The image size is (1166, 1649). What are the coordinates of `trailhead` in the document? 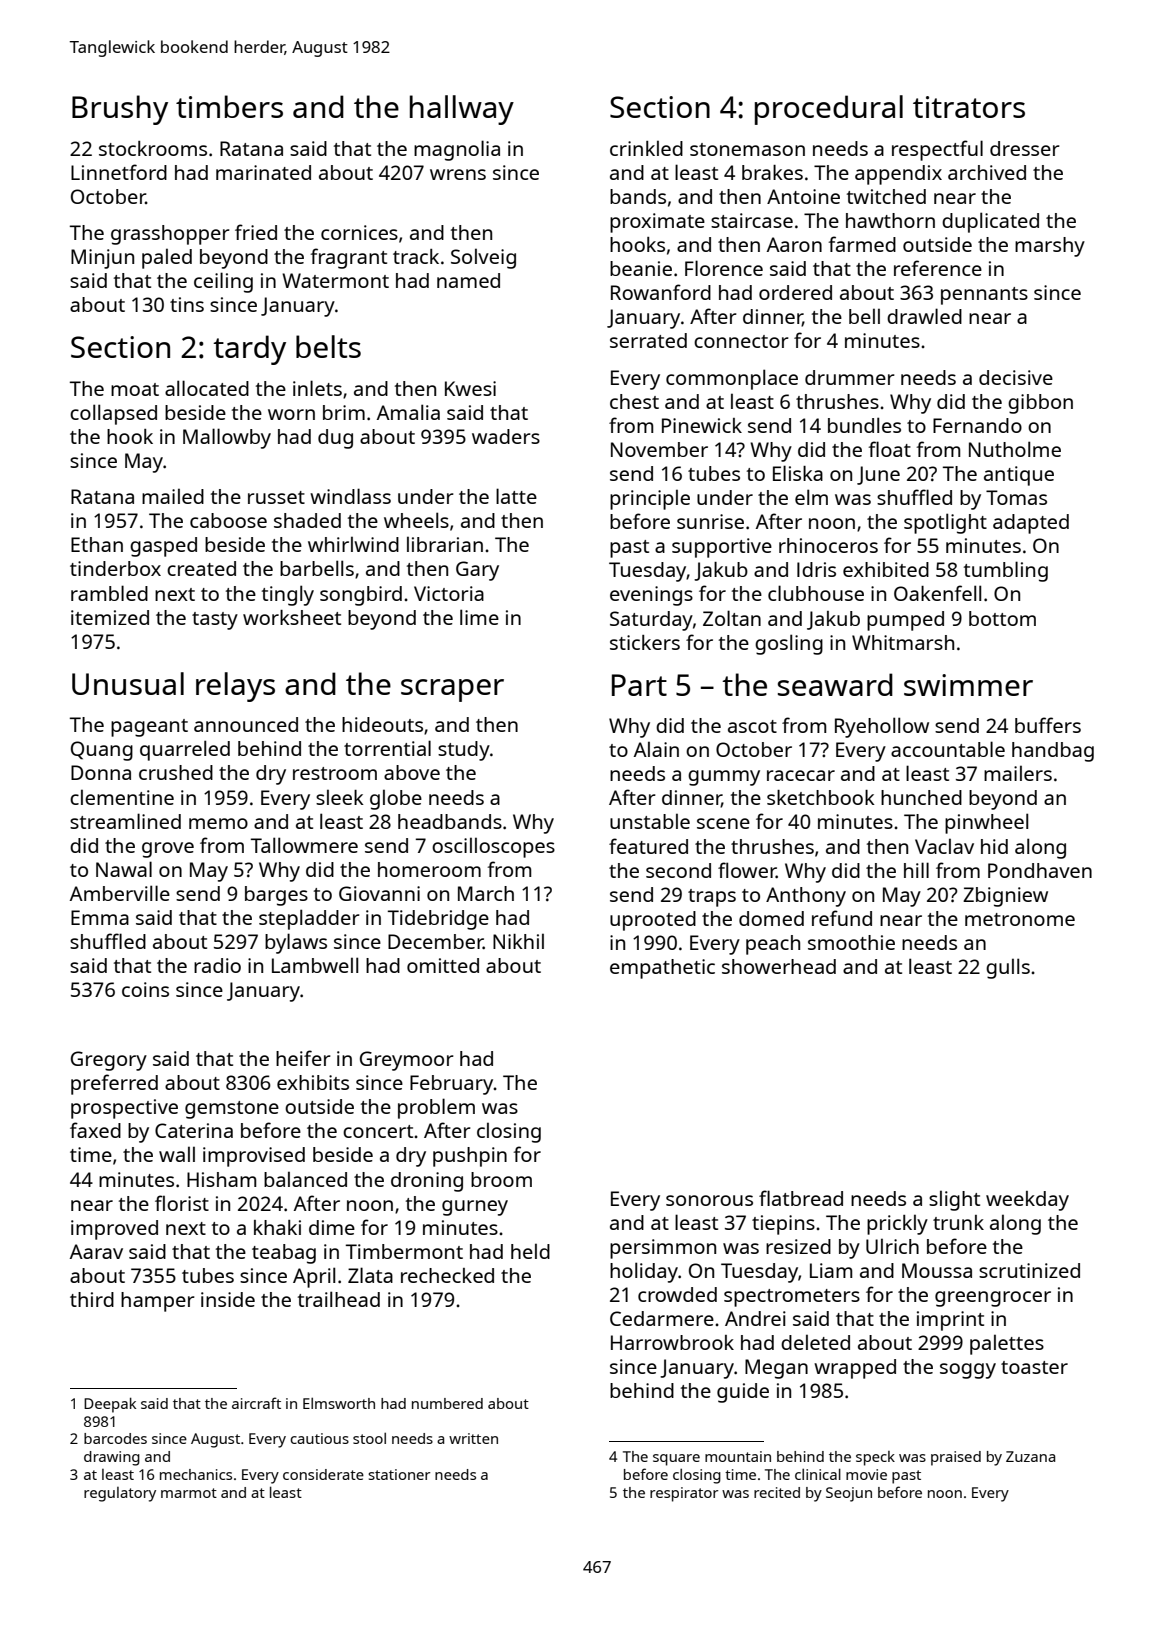 It's located at (339, 1299).
